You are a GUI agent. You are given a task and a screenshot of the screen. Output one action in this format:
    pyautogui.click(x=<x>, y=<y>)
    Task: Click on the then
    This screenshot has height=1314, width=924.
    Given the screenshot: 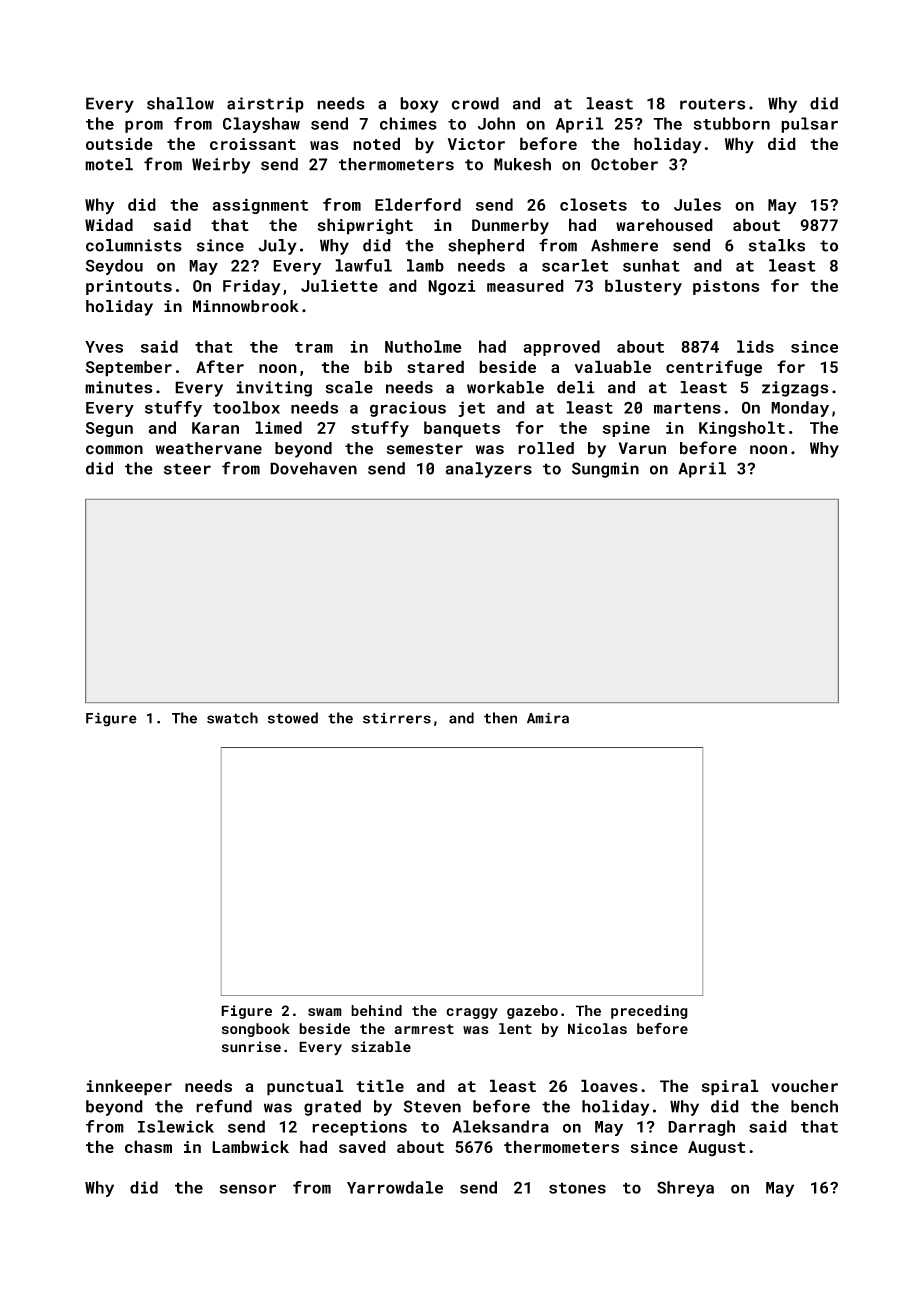 What is the action you would take?
    pyautogui.click(x=500, y=718)
